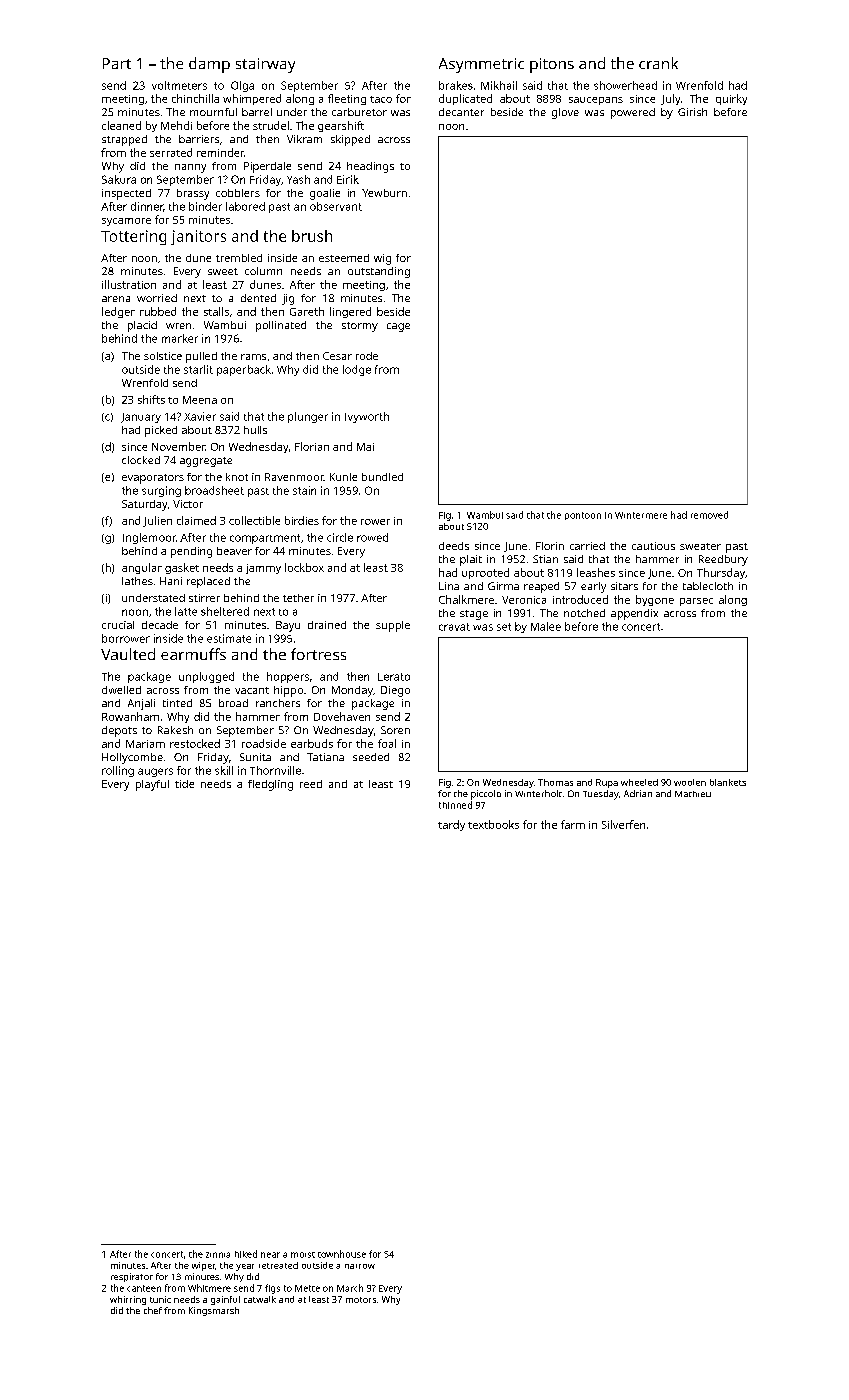 Image resolution: width=849 pixels, height=1400 pixels. Describe the element at coordinates (244, 370) in the page. I see `paperback` at that location.
